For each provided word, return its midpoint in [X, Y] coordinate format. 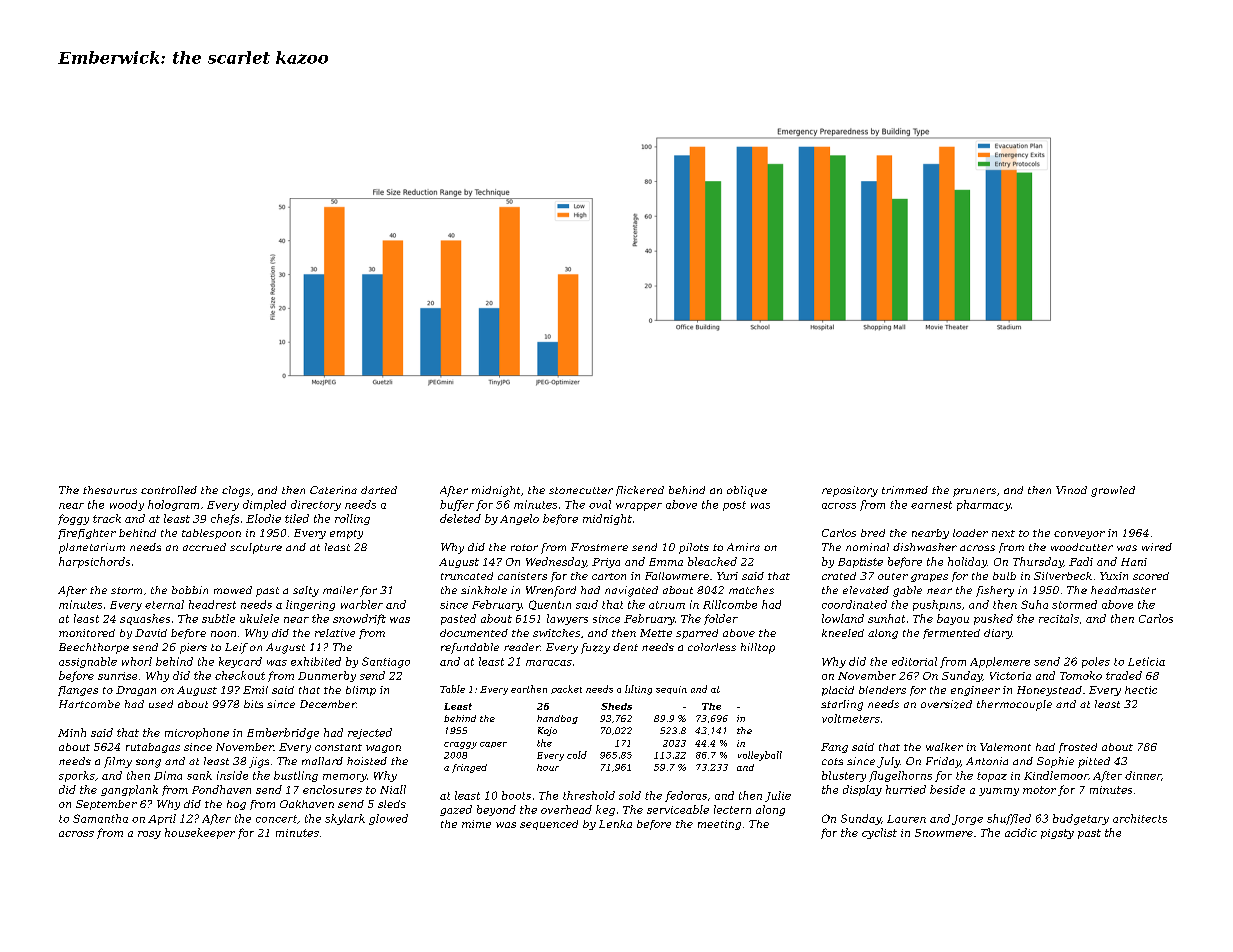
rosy [149, 835]
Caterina [333, 490]
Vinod [1071, 490]
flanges [78, 691]
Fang [834, 748]
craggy [460, 745]
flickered [640, 491]
